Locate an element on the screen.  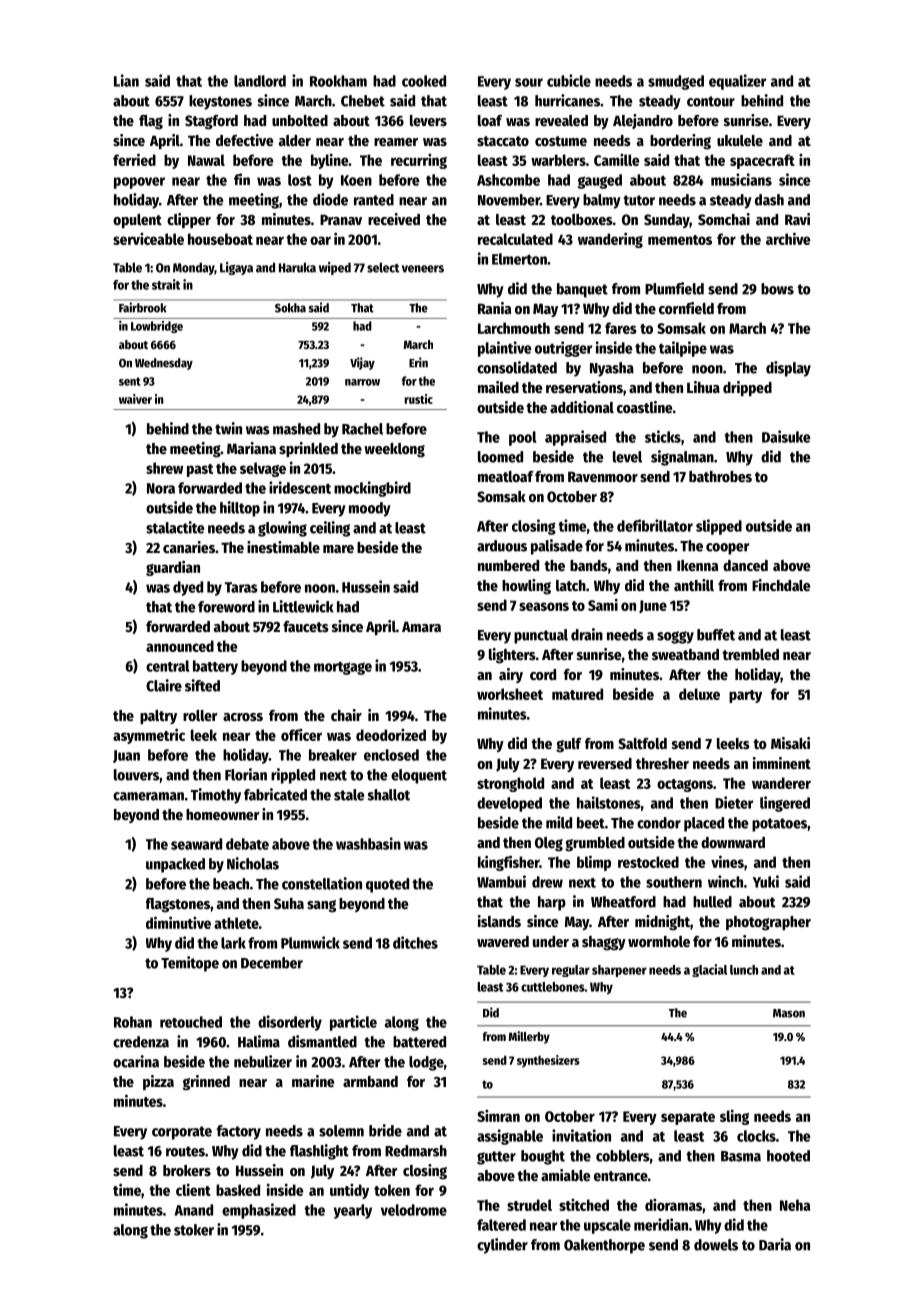
Finchdale is located at coordinates (781, 585).
